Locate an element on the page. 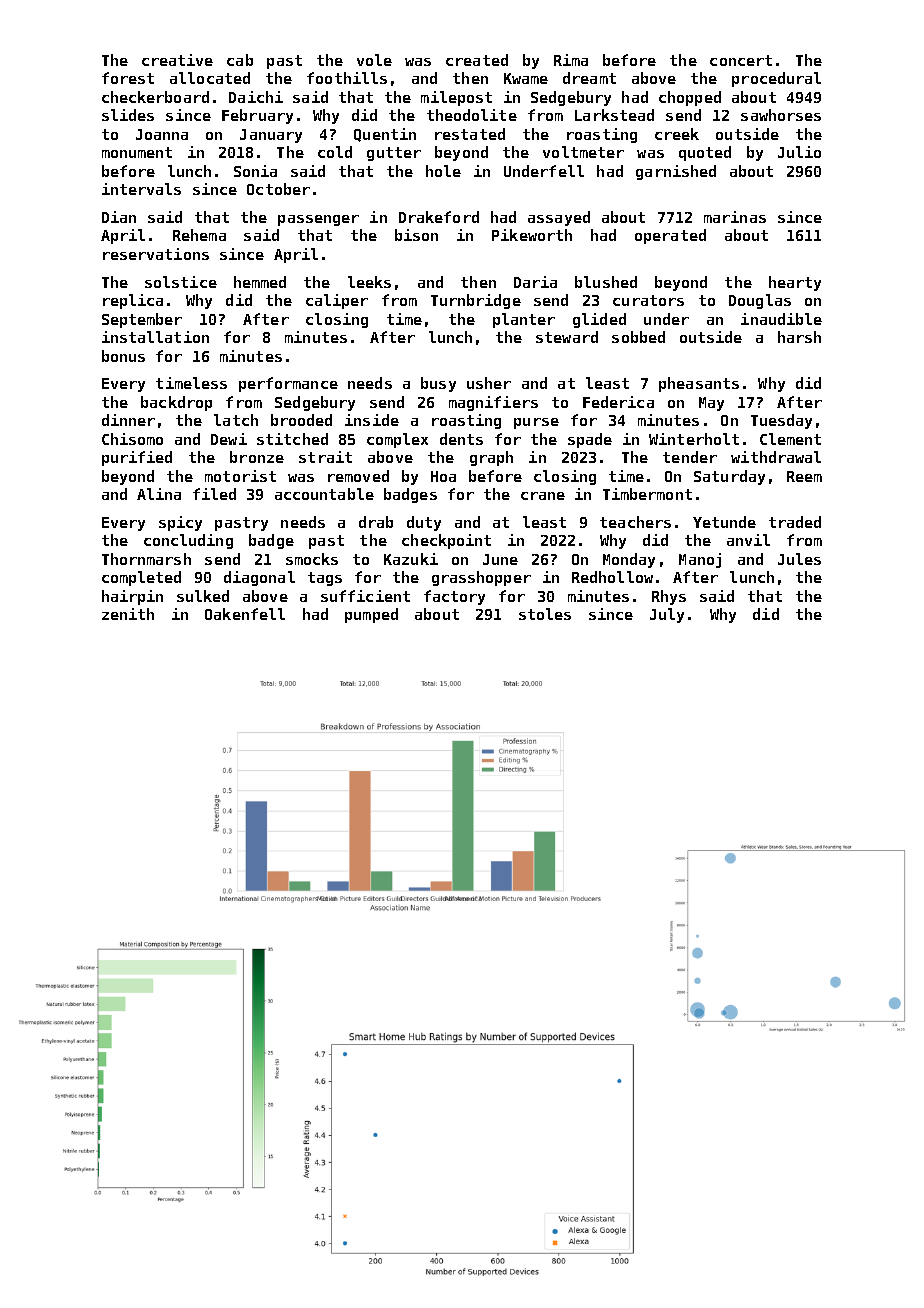  curators is located at coordinates (648, 300).
